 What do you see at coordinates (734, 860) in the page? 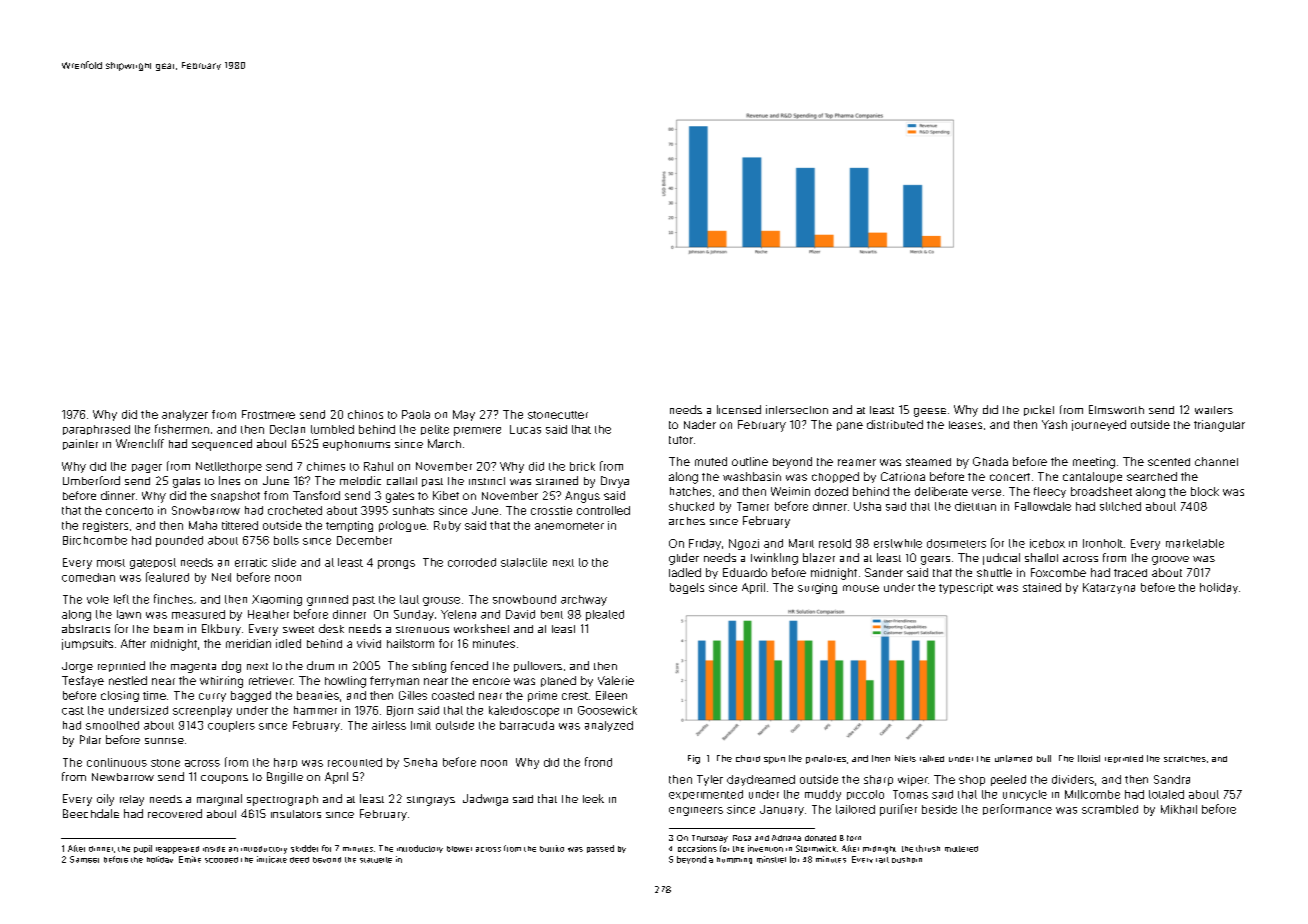
I see `humming` at bounding box center [734, 860].
